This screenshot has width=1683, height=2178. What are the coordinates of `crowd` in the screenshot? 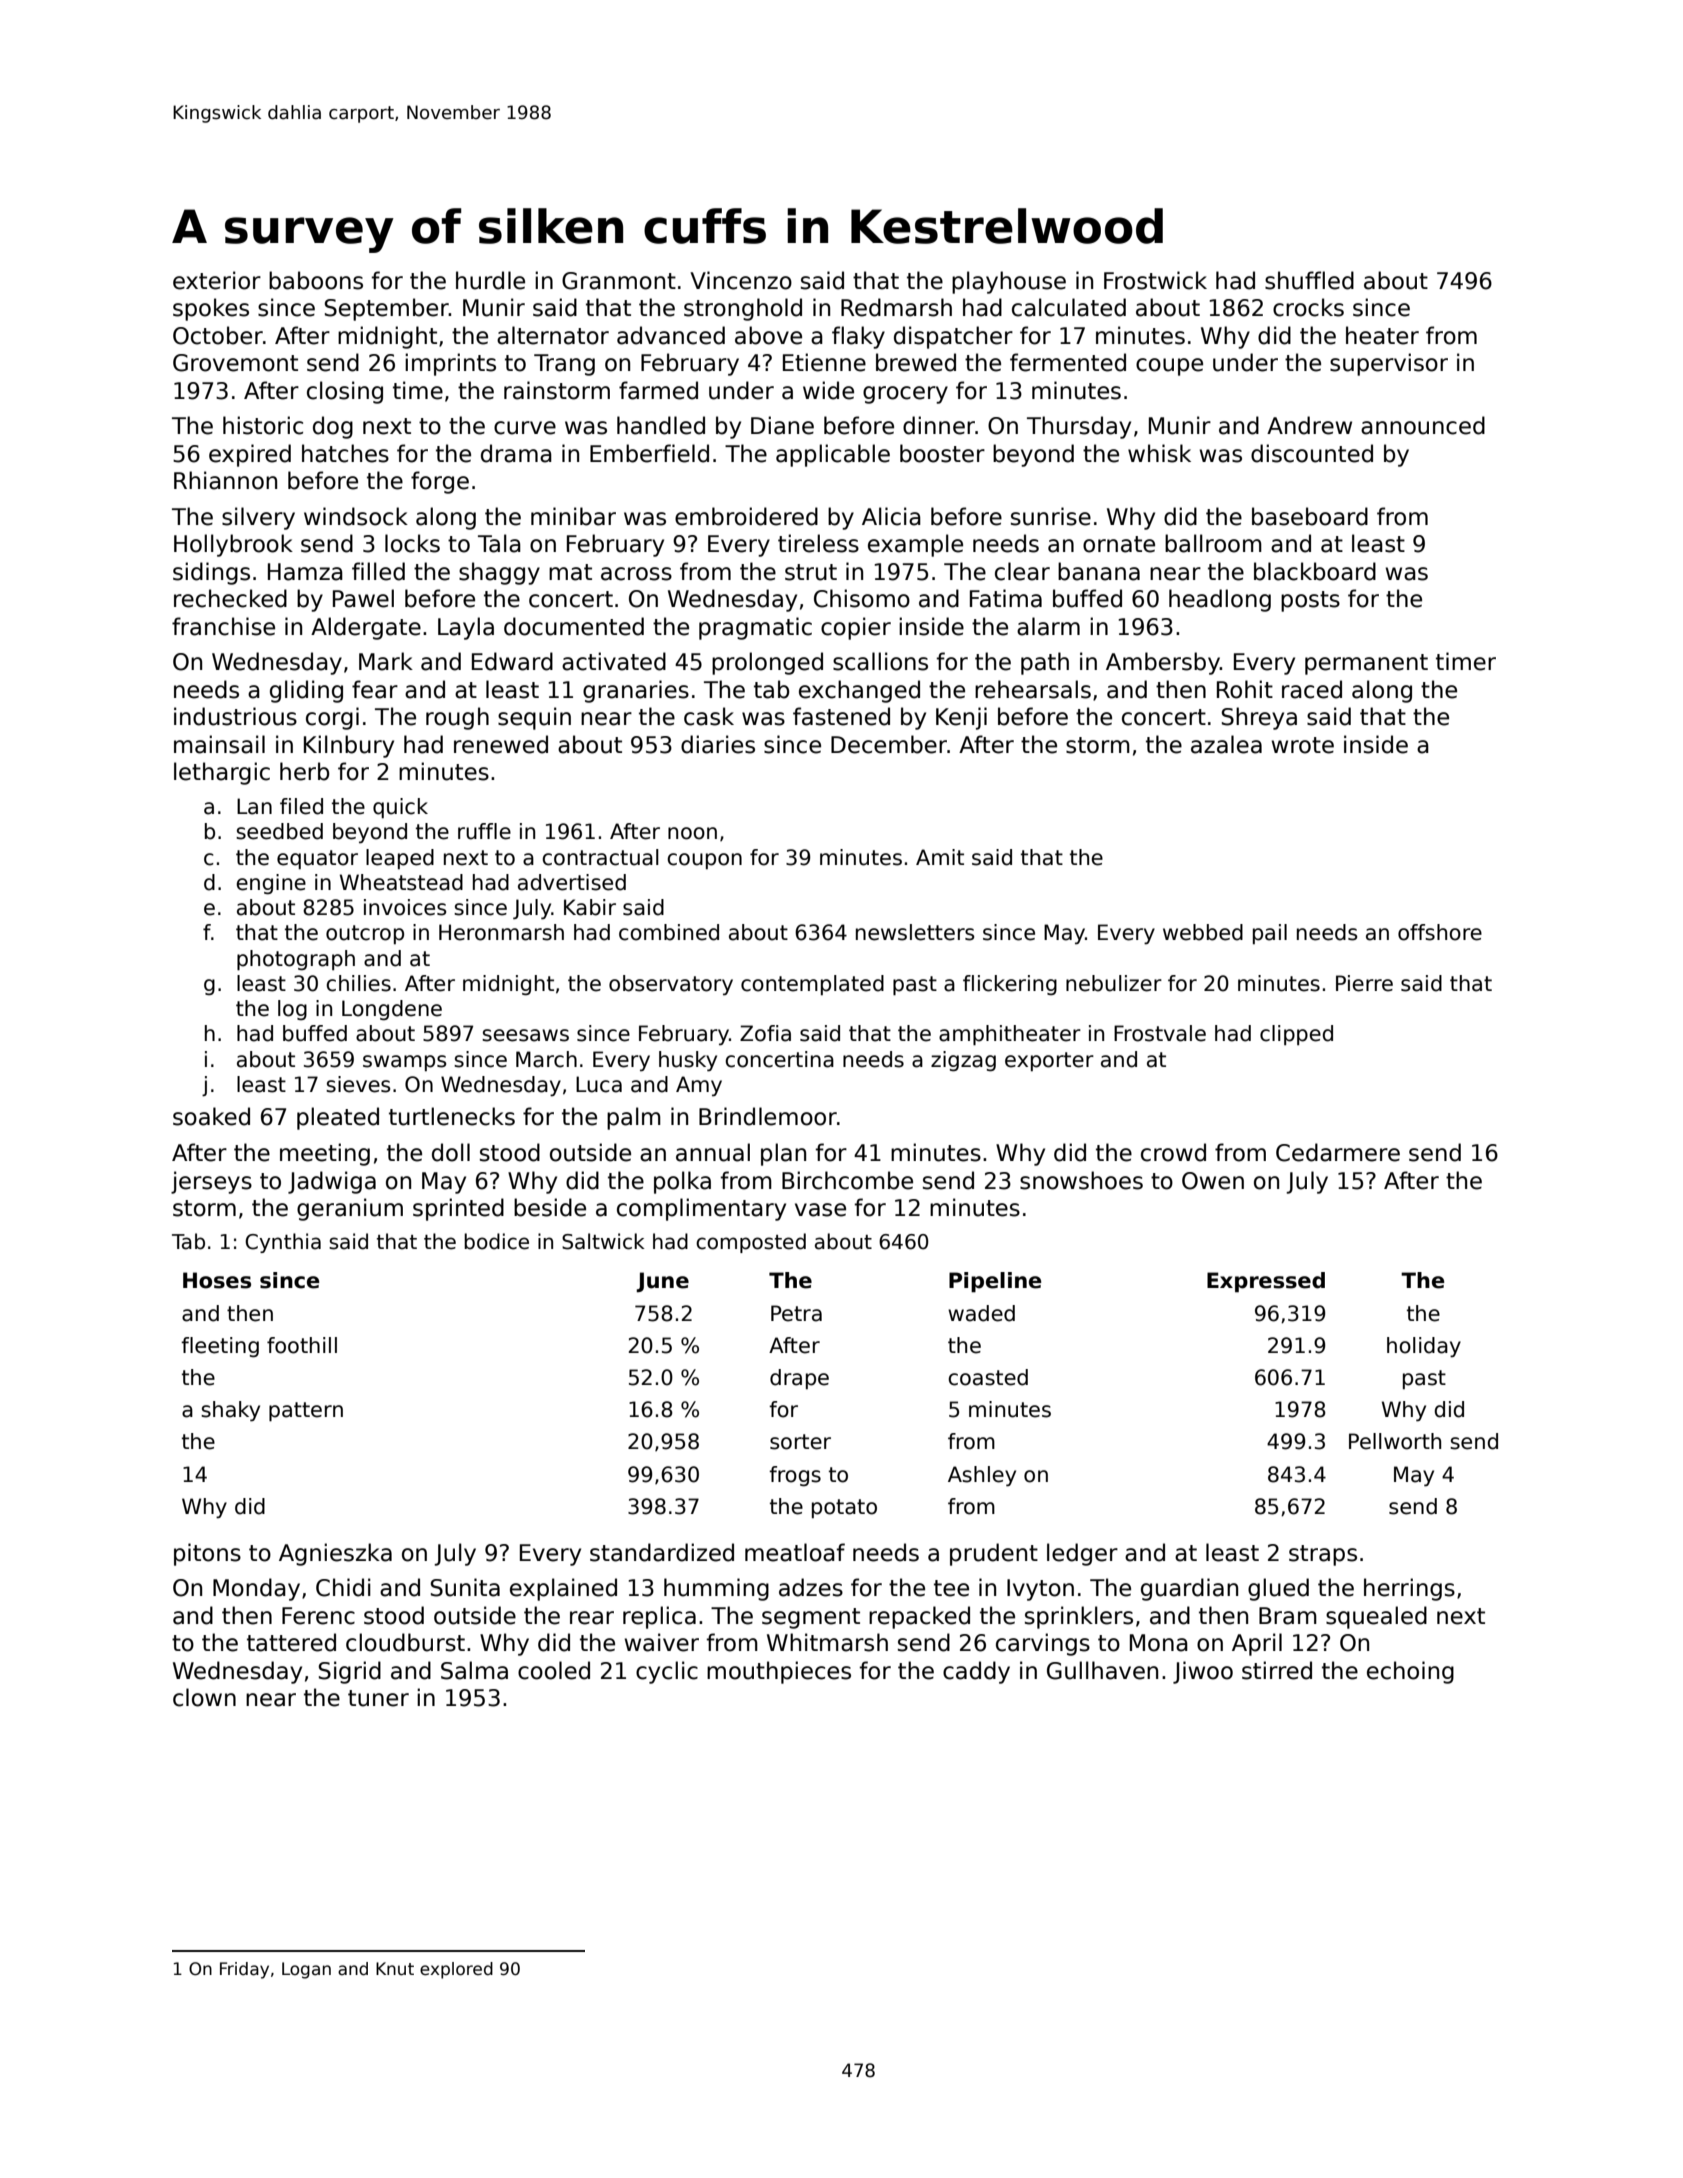 It's located at (1173, 1152).
